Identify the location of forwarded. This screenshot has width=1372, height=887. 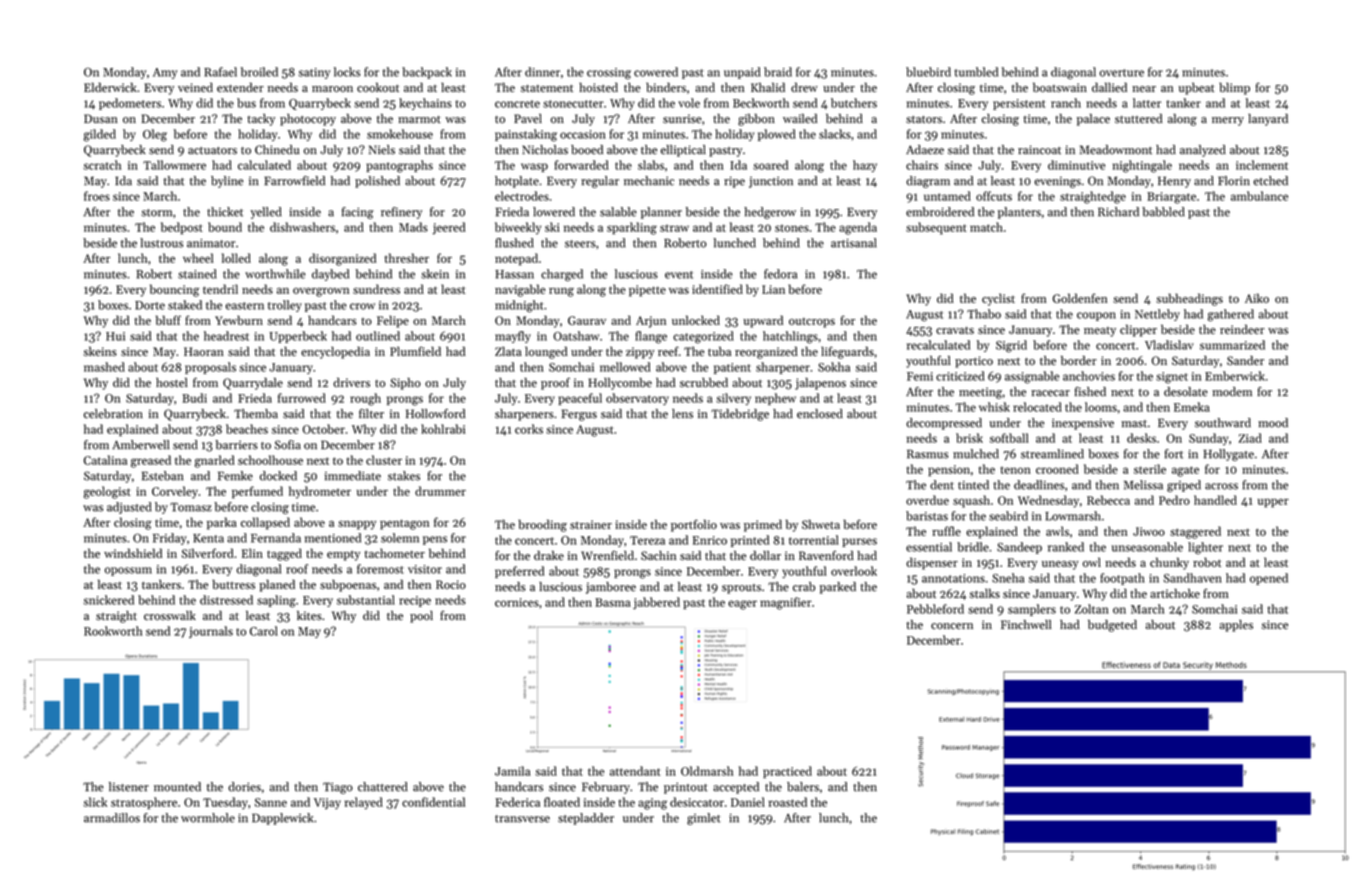
(581, 165).
